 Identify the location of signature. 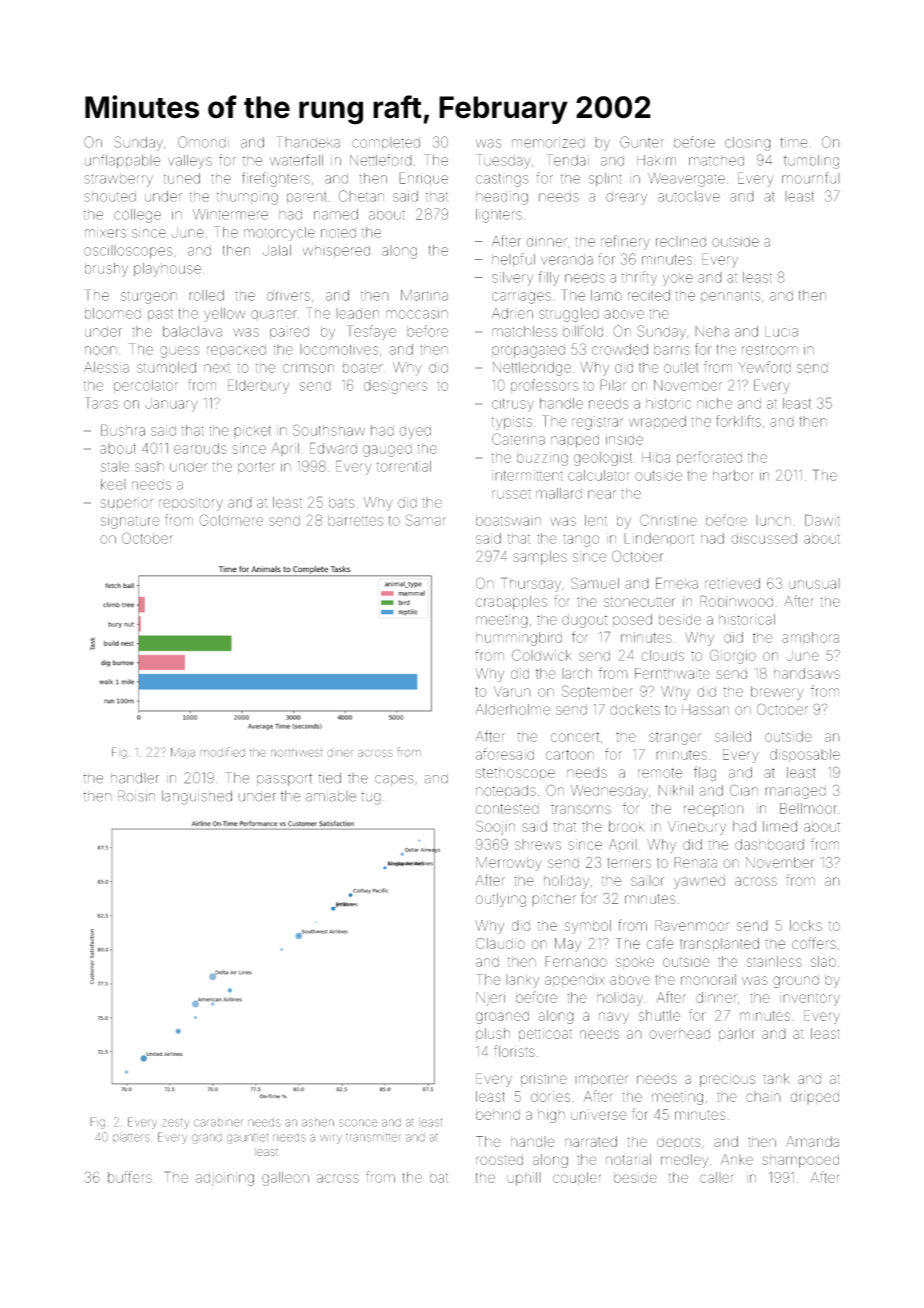
(130, 522).
